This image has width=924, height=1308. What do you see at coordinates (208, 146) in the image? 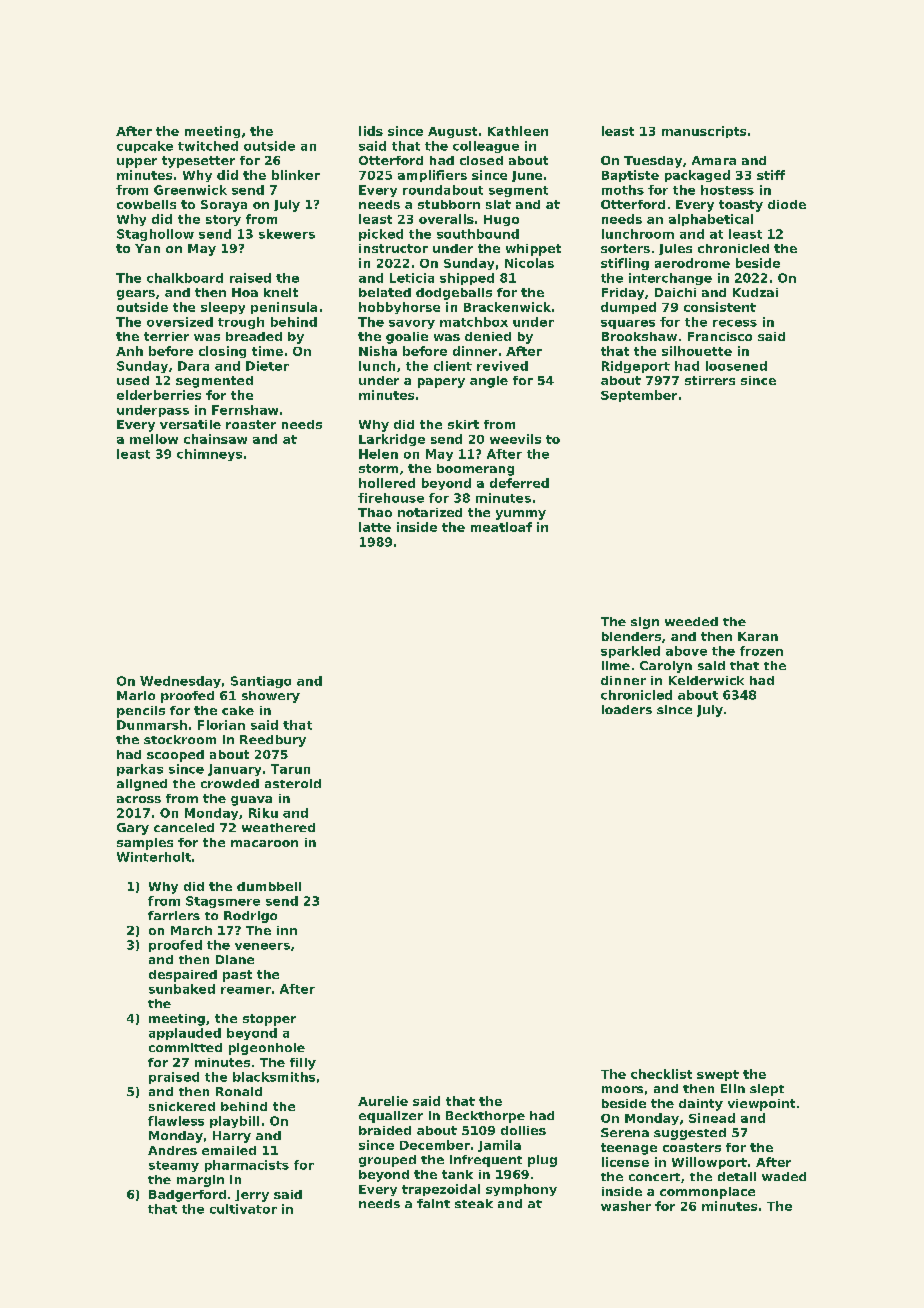
I see `twitched` at bounding box center [208, 146].
